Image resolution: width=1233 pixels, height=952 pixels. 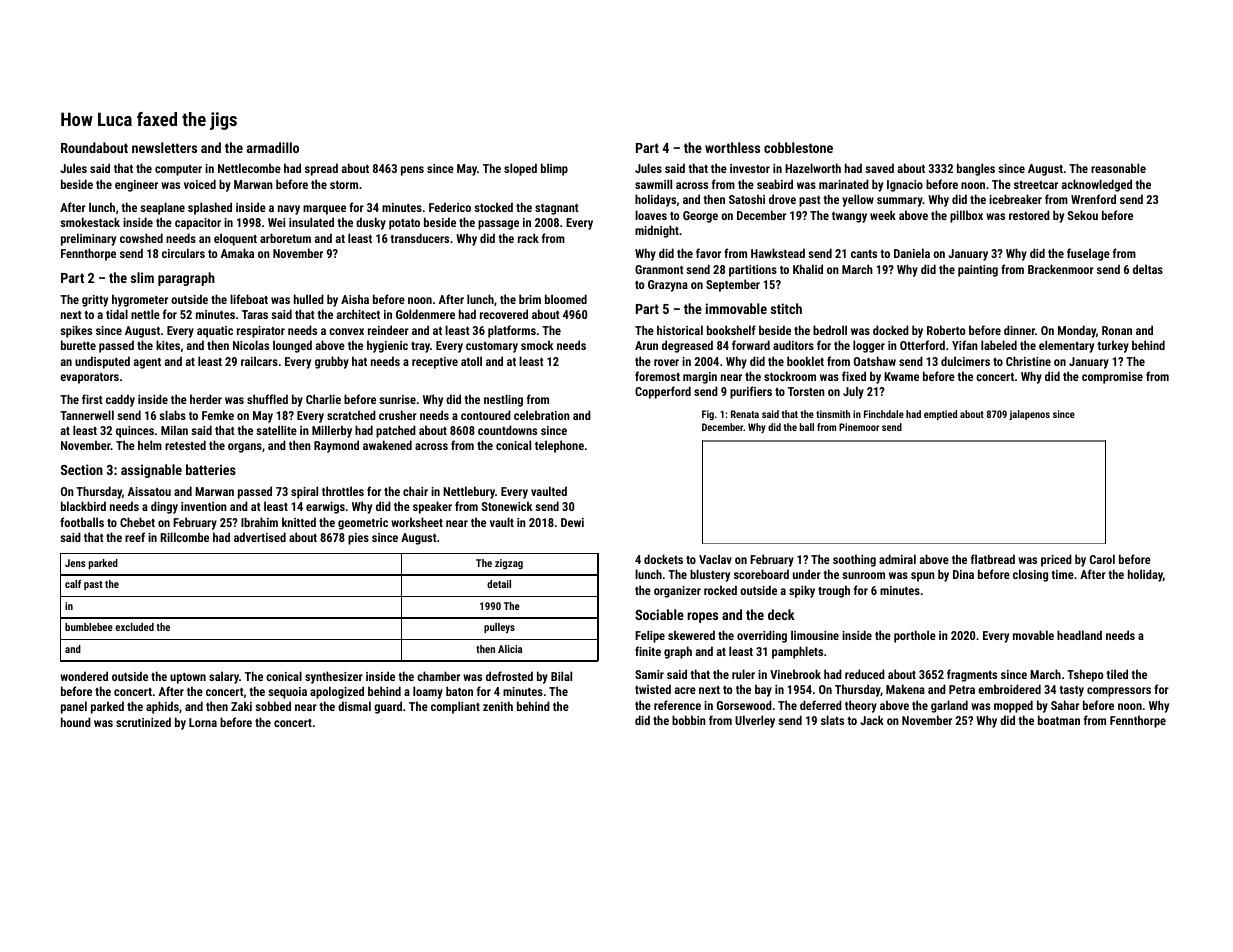 What do you see at coordinates (940, 415) in the screenshot?
I see `emptied` at bounding box center [940, 415].
